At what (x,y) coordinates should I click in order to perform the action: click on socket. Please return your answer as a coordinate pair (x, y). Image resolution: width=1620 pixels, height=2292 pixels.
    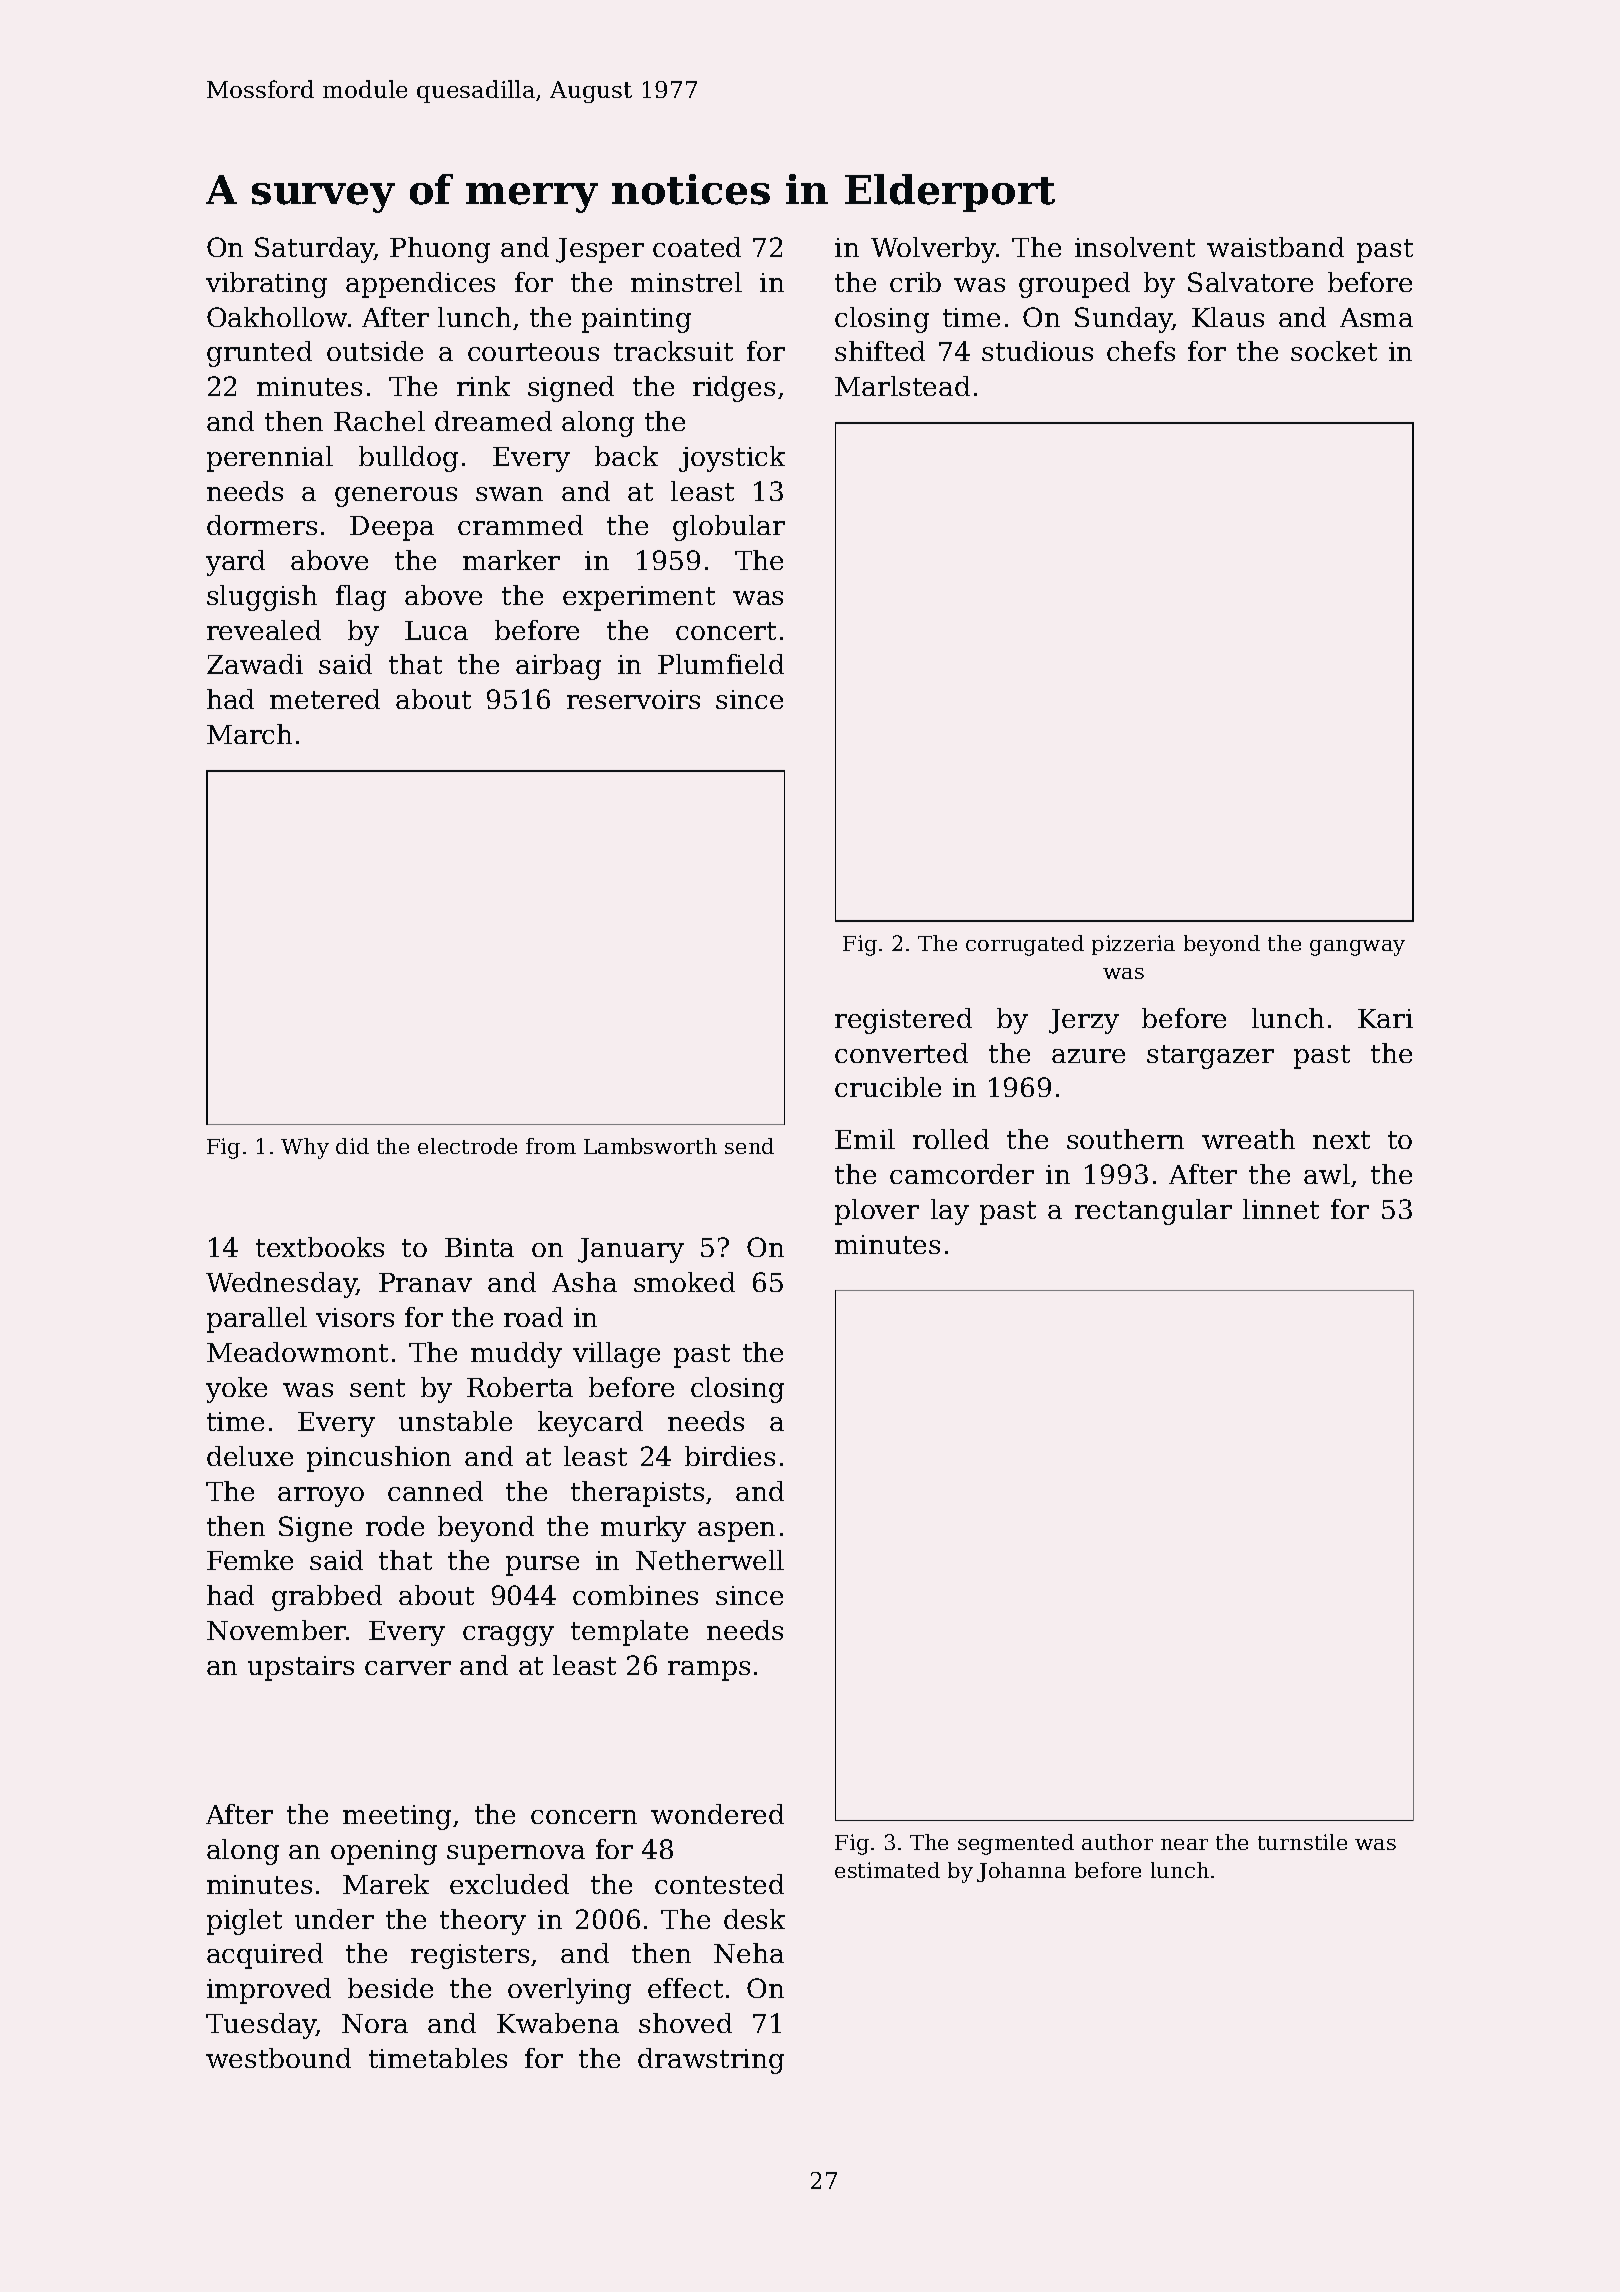
    Looking at the image, I should click on (1334, 351).
